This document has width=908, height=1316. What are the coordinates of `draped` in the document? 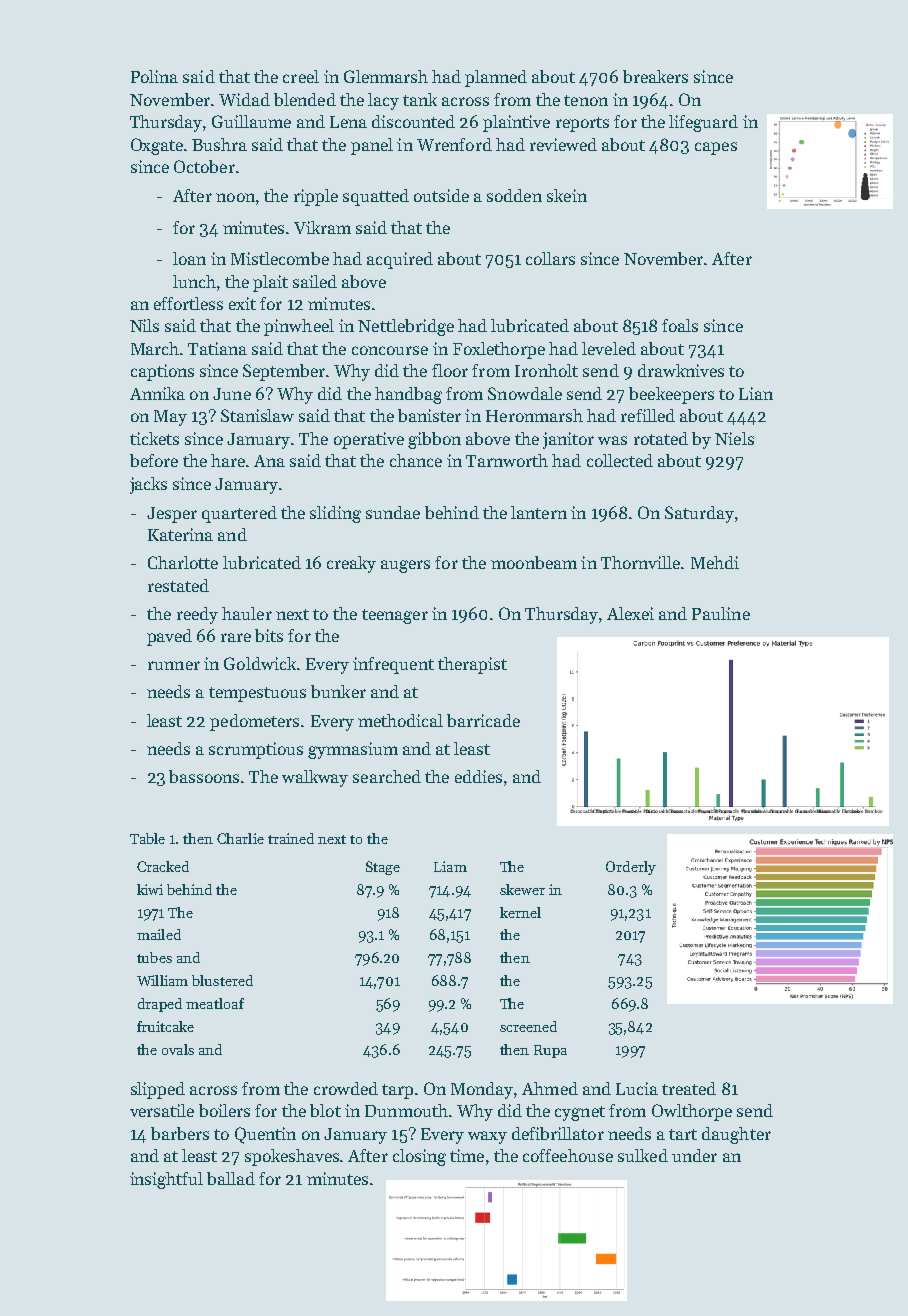 It's located at (160, 1005).
